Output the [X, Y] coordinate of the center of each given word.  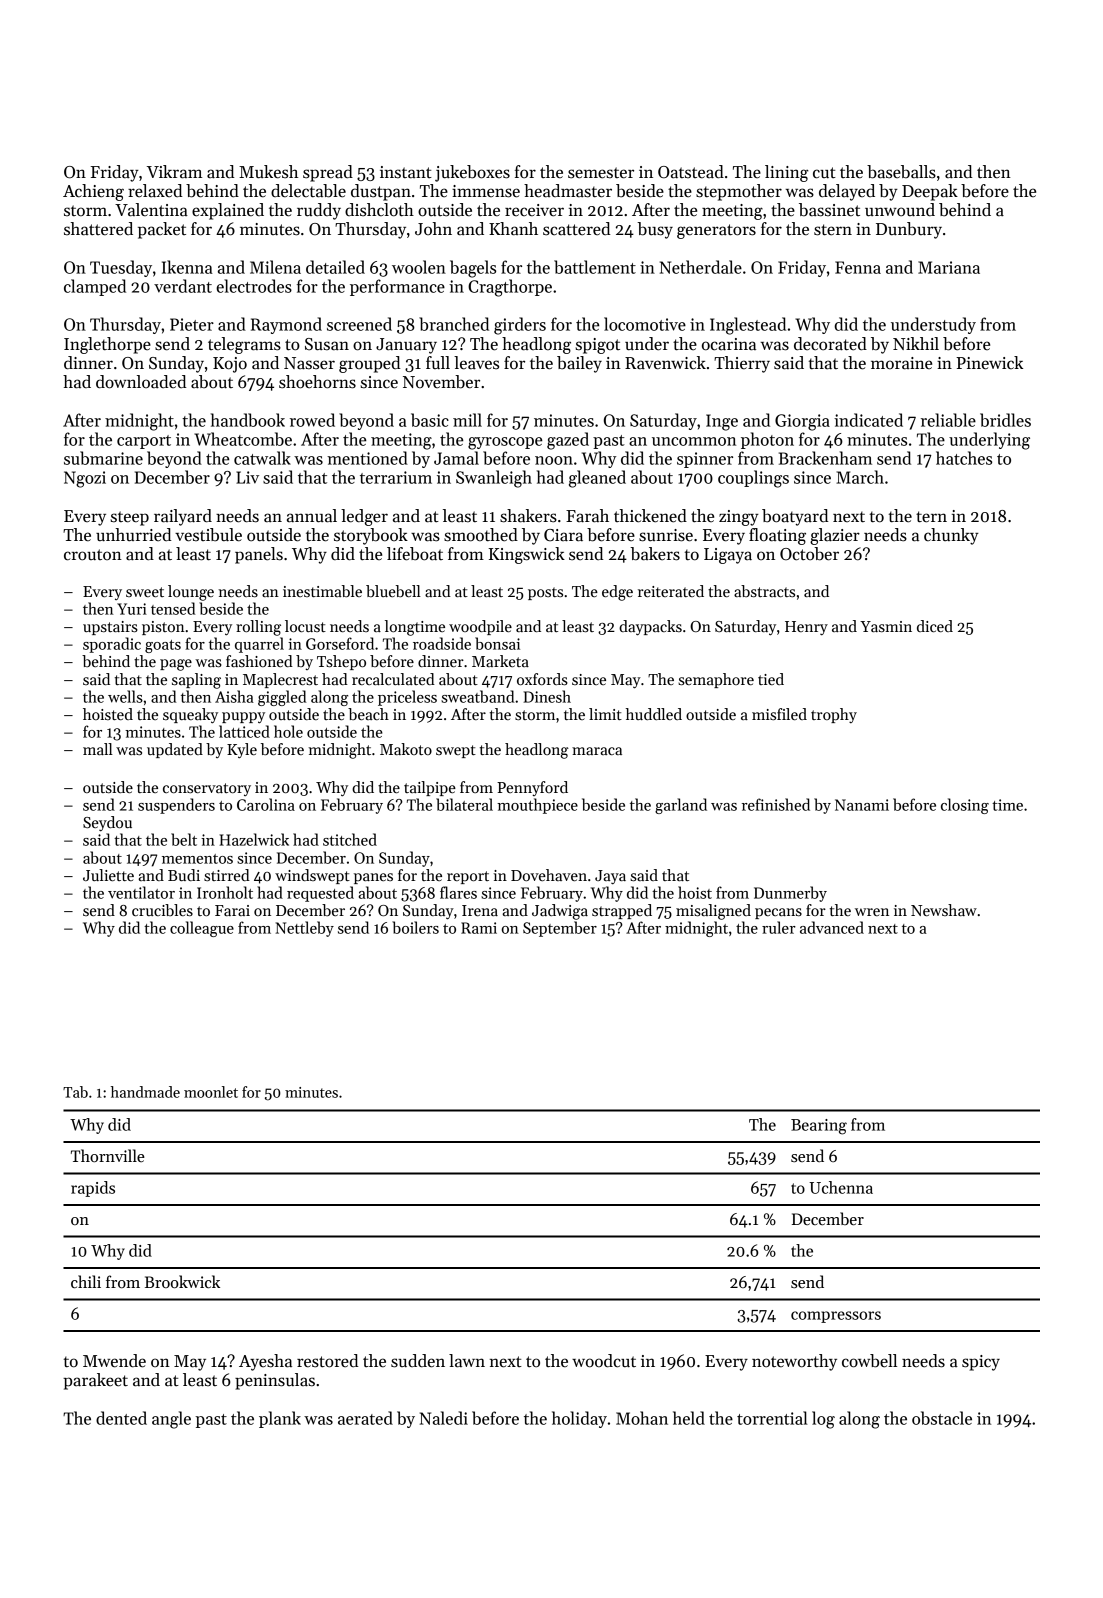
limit [605, 714]
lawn [467, 1361]
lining [787, 173]
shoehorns [317, 382]
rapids [93, 1189]
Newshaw [944, 910]
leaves [476, 363]
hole [288, 731]
